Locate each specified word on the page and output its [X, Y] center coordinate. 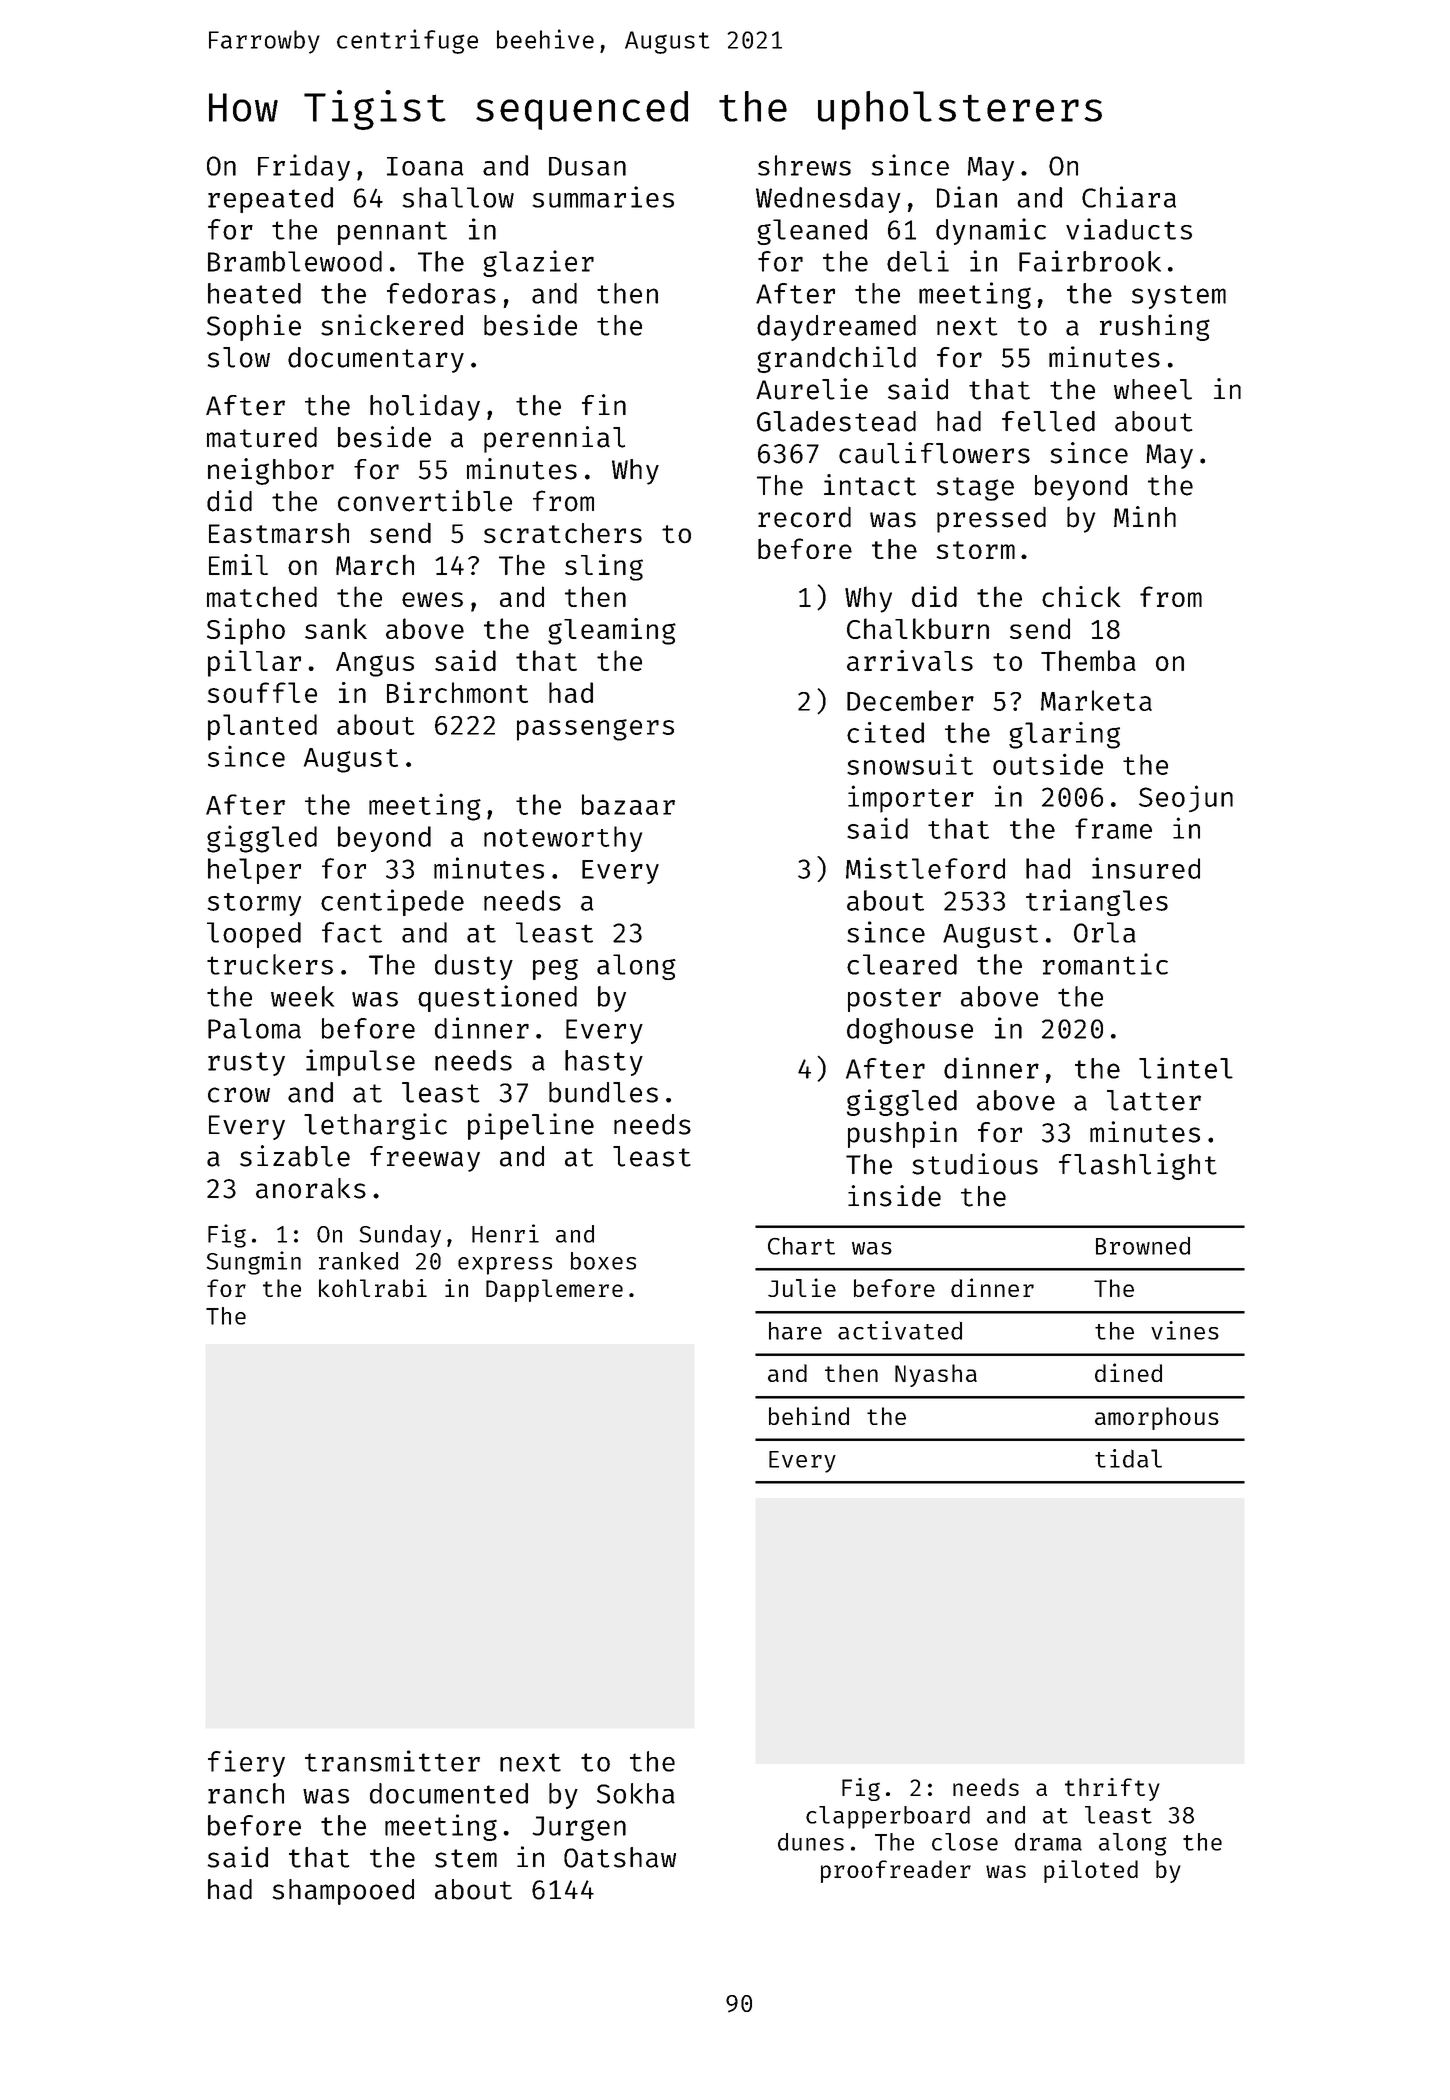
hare [795, 1331]
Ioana [425, 166]
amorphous [1157, 1418]
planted [262, 727]
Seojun [1186, 798]
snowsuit [910, 764]
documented [449, 1793]
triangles [1097, 902]
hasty [604, 1063]
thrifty [1112, 1789]
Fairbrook [1090, 261]
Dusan [587, 166]
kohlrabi [373, 1288]
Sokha [636, 1793]
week [302, 996]
